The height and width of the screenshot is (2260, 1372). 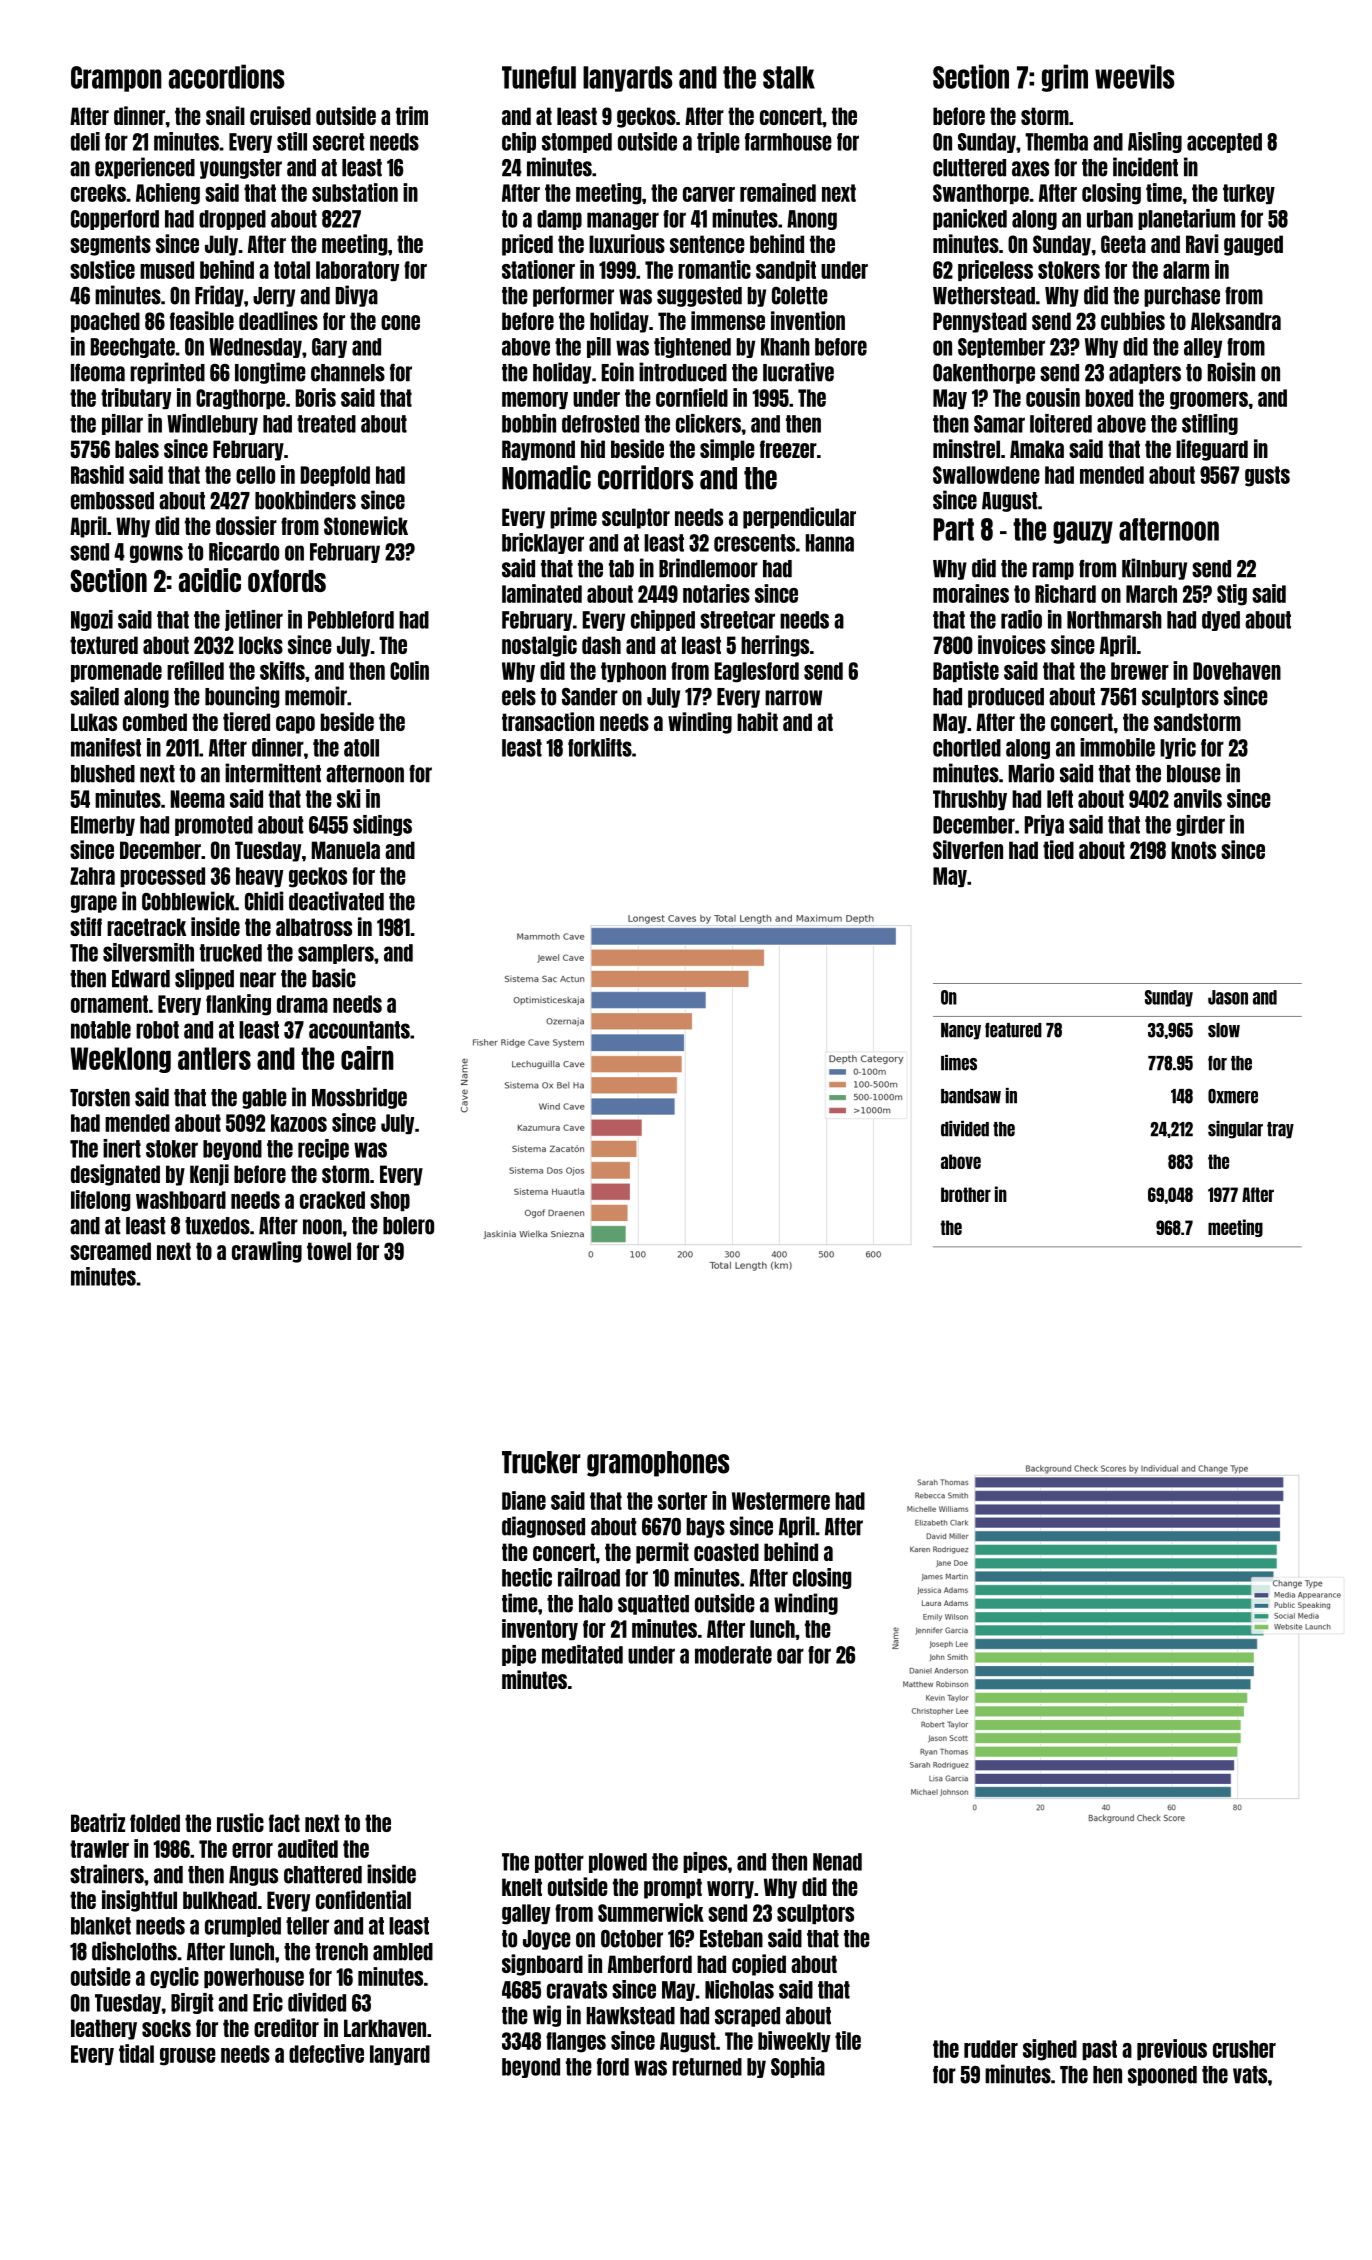 I want to click on laboratory, so click(x=357, y=271).
